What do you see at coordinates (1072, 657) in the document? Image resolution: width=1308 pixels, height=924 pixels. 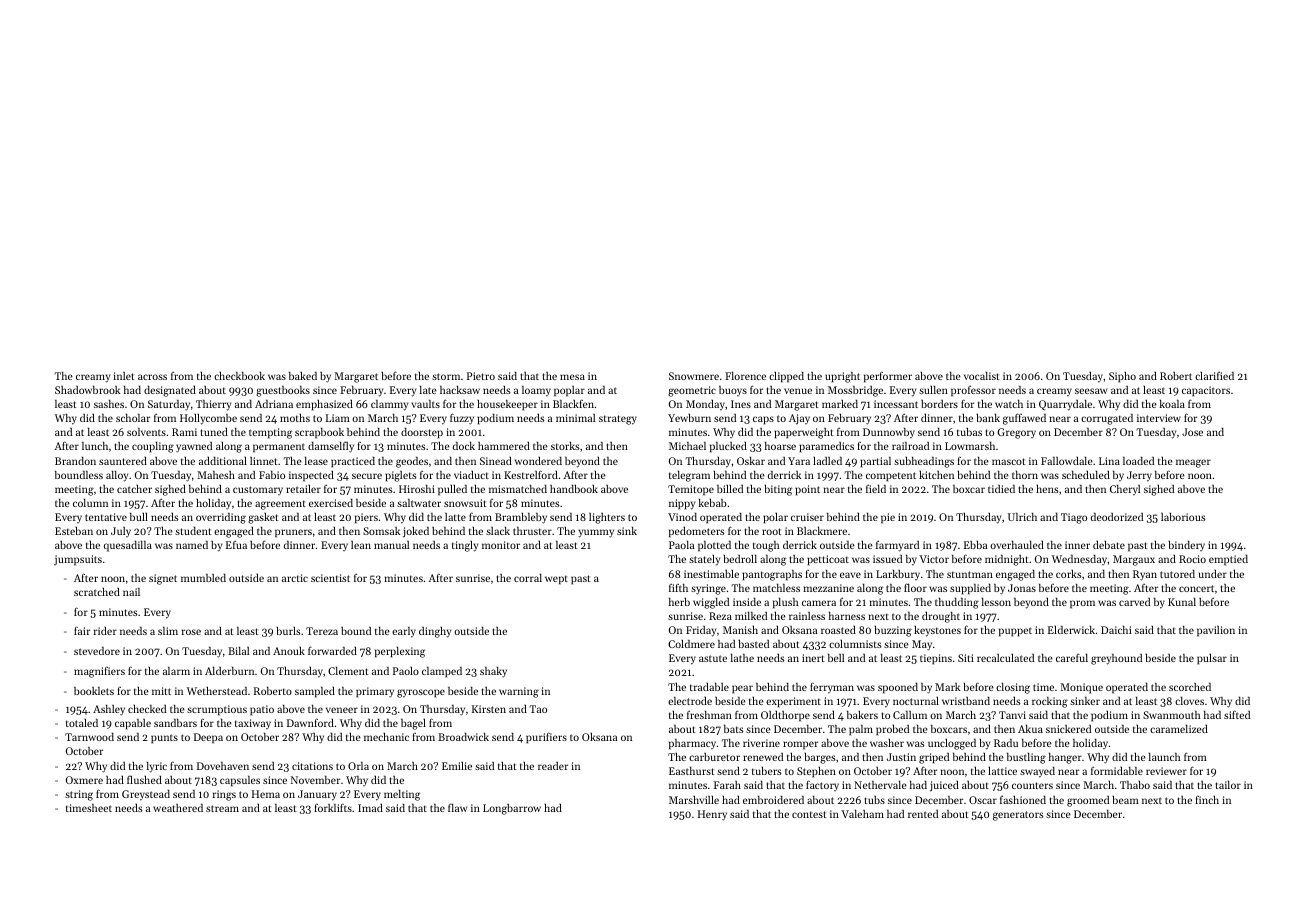 I see `careful` at bounding box center [1072, 657].
